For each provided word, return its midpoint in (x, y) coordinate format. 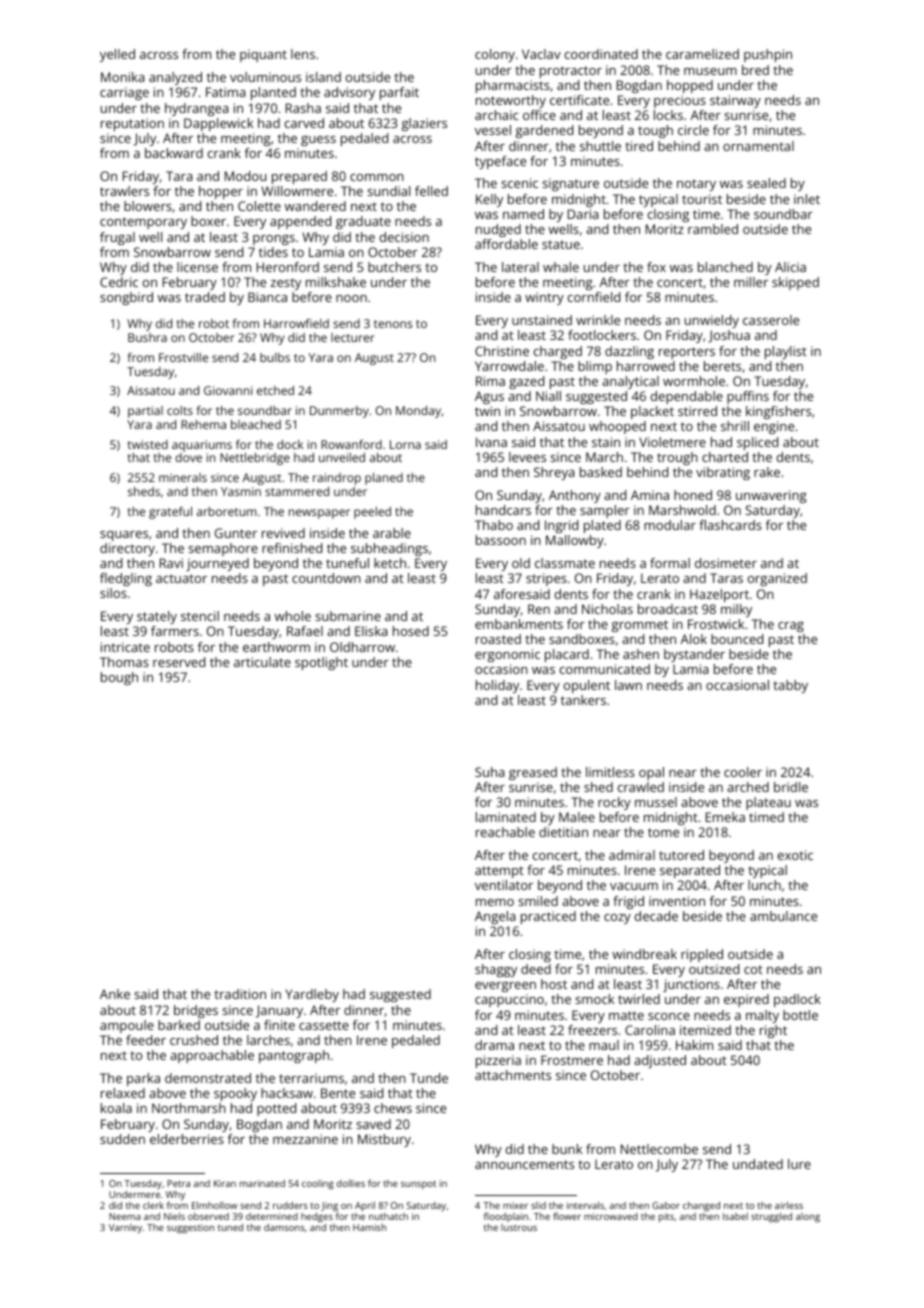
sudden (122, 1139)
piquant (263, 55)
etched (275, 390)
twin (487, 411)
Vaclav (541, 54)
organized (777, 579)
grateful (170, 513)
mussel (656, 802)
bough (119, 678)
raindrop (337, 479)
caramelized (702, 54)
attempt (499, 872)
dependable (687, 397)
